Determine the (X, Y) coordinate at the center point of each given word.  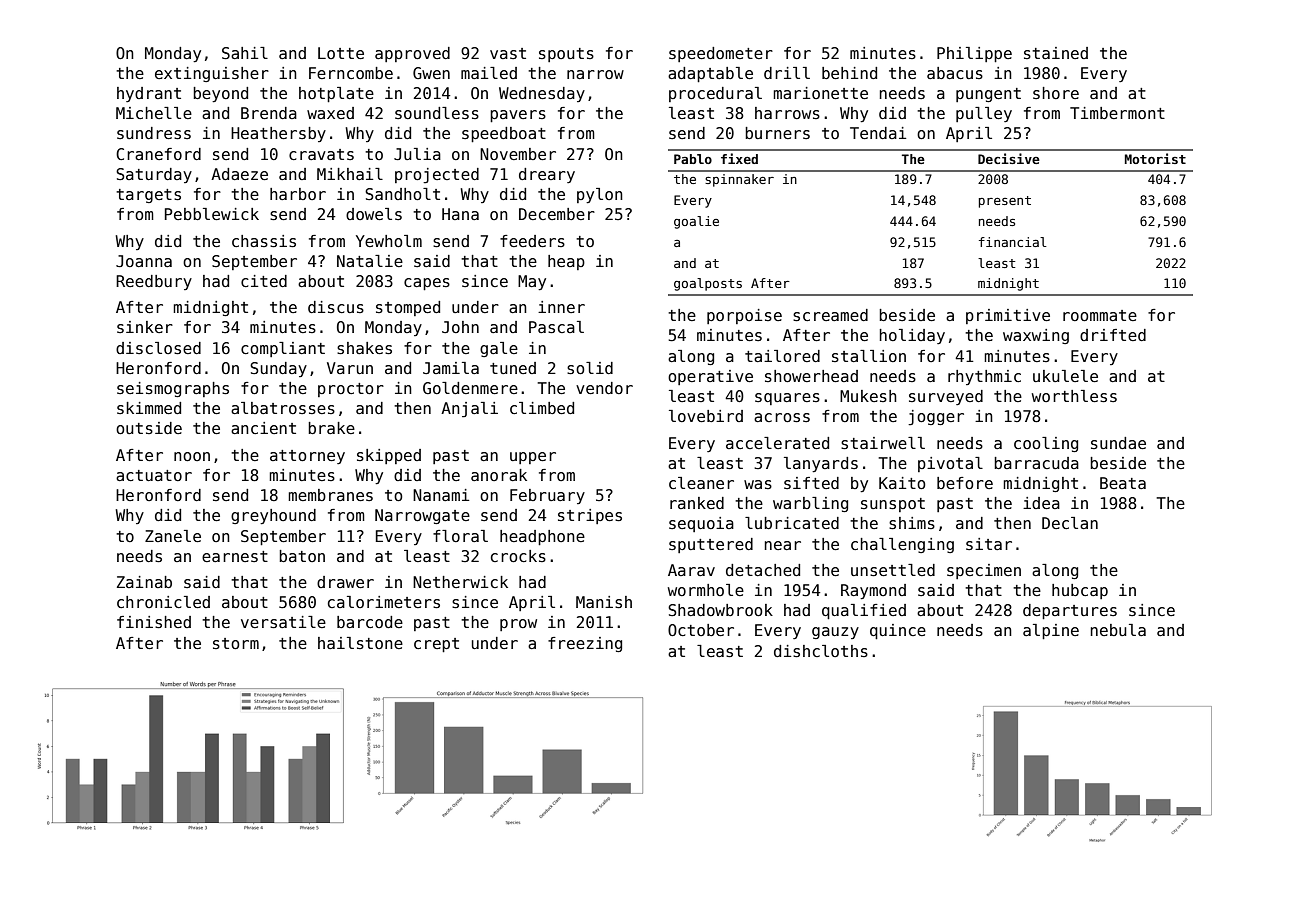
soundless (437, 113)
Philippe (974, 54)
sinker (145, 327)
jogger (936, 418)
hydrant (149, 94)
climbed (542, 408)
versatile (283, 622)
